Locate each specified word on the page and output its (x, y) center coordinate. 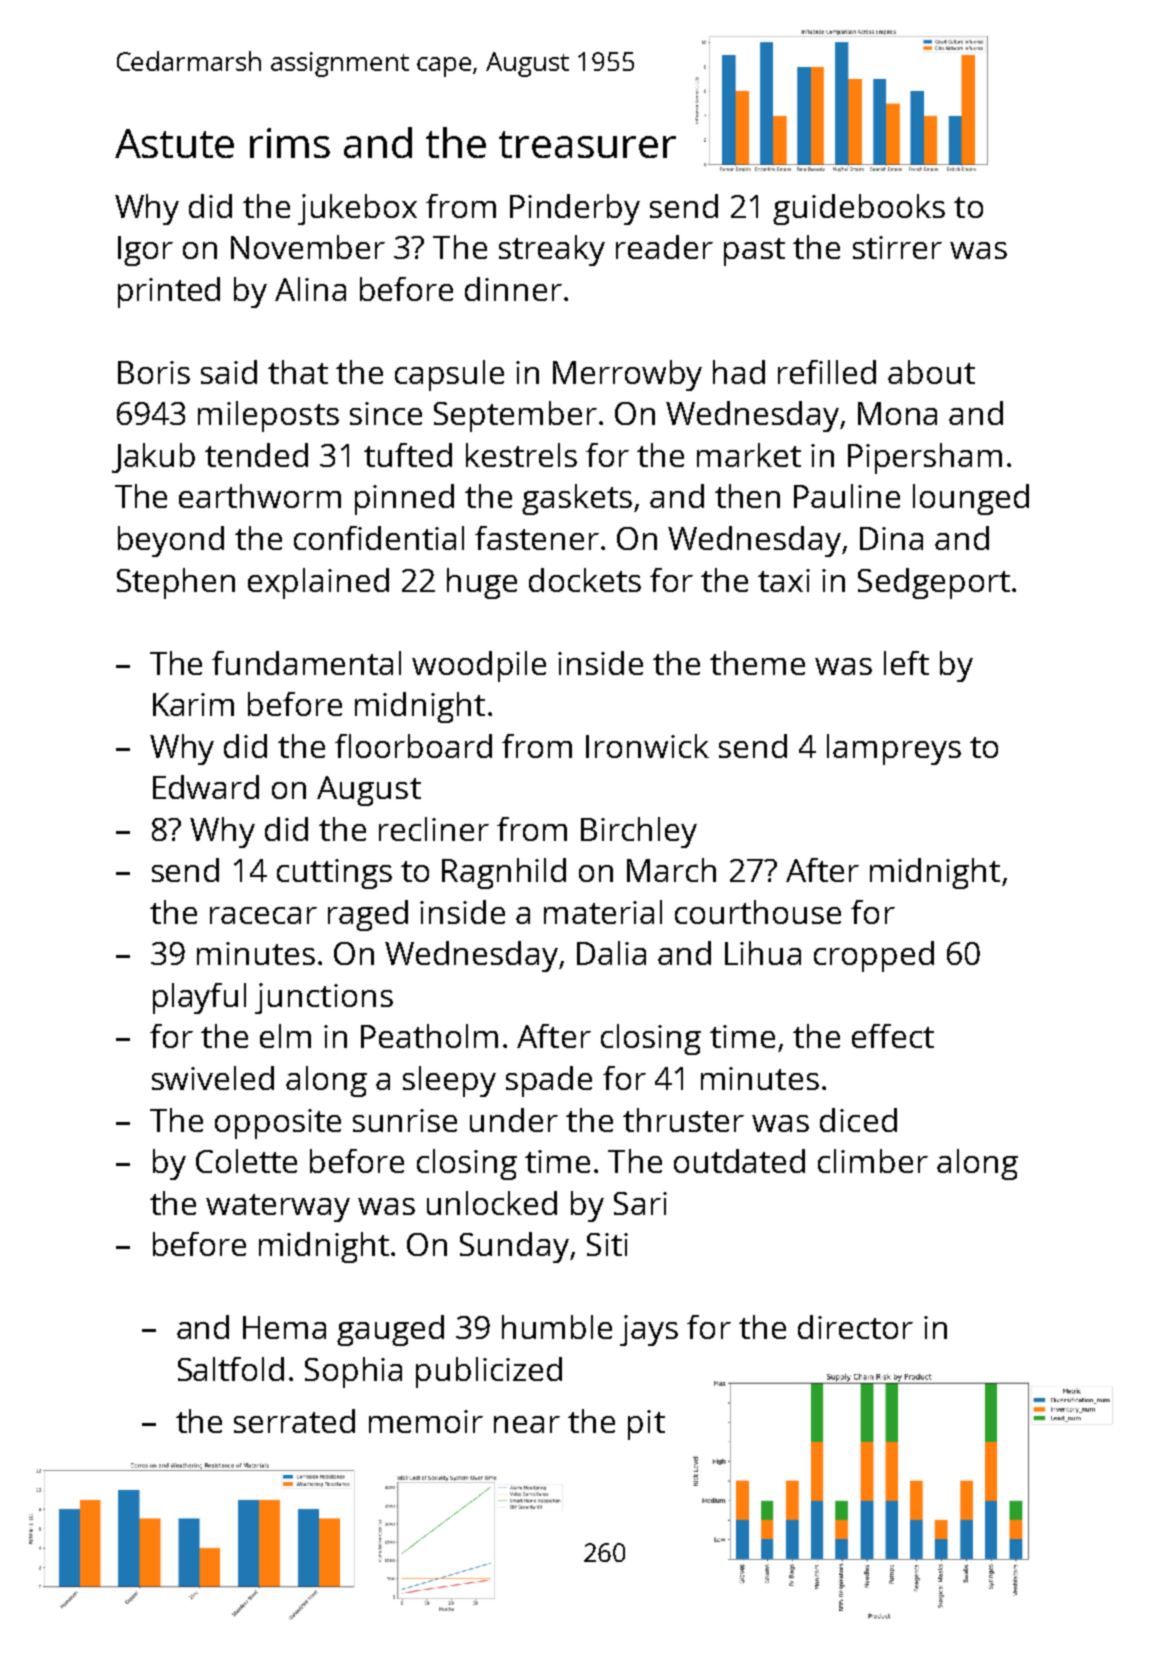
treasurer (587, 144)
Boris (154, 372)
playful (199, 998)
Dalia (611, 953)
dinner (513, 289)
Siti (607, 1244)
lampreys (894, 749)
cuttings (334, 874)
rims (290, 143)
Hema (284, 1327)
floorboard (413, 746)
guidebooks (859, 209)
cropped (874, 956)
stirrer (897, 247)
